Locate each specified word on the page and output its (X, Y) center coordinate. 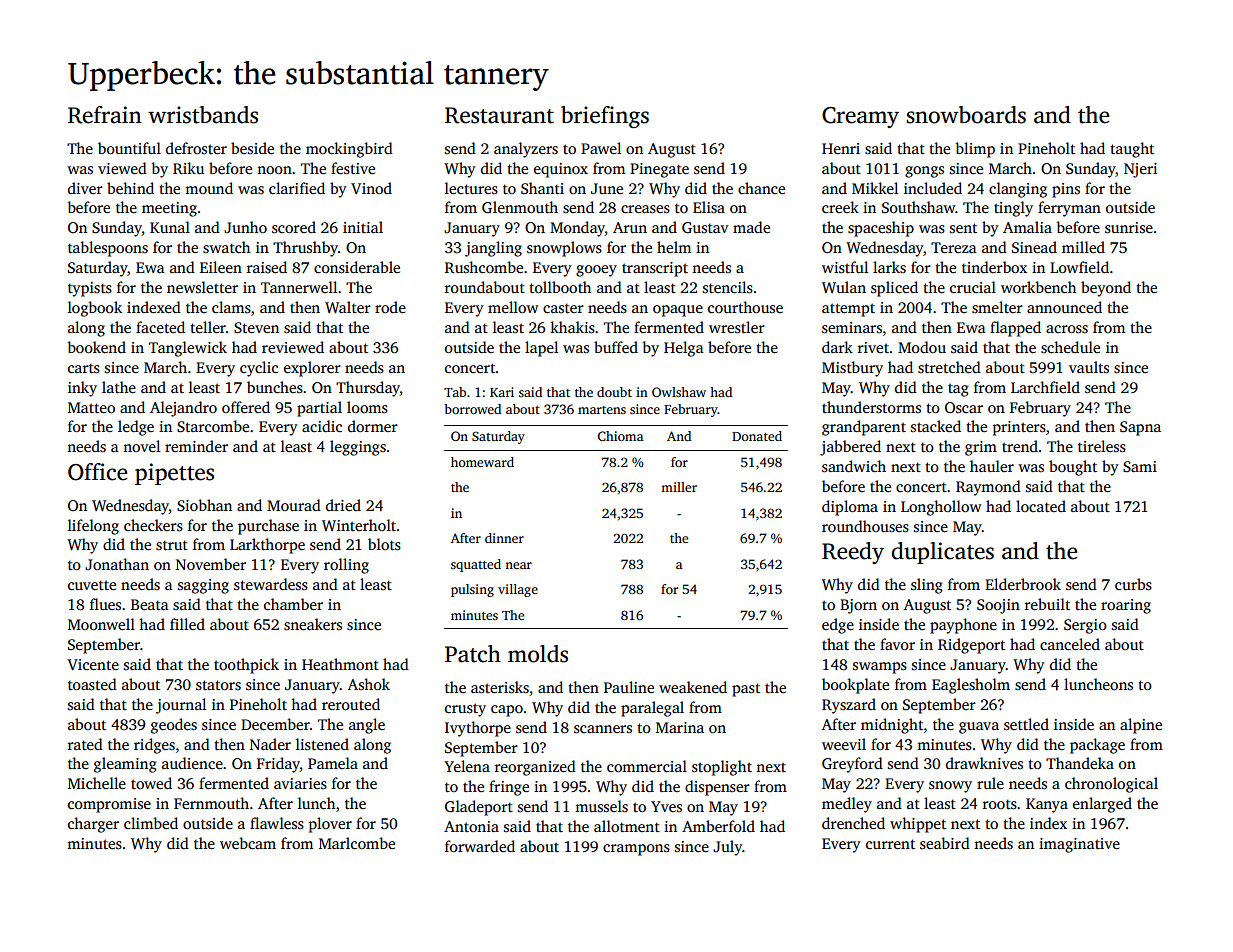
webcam (248, 843)
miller (679, 487)
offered (246, 407)
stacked (936, 426)
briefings (605, 117)
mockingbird (349, 150)
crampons (636, 850)
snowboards (966, 115)
